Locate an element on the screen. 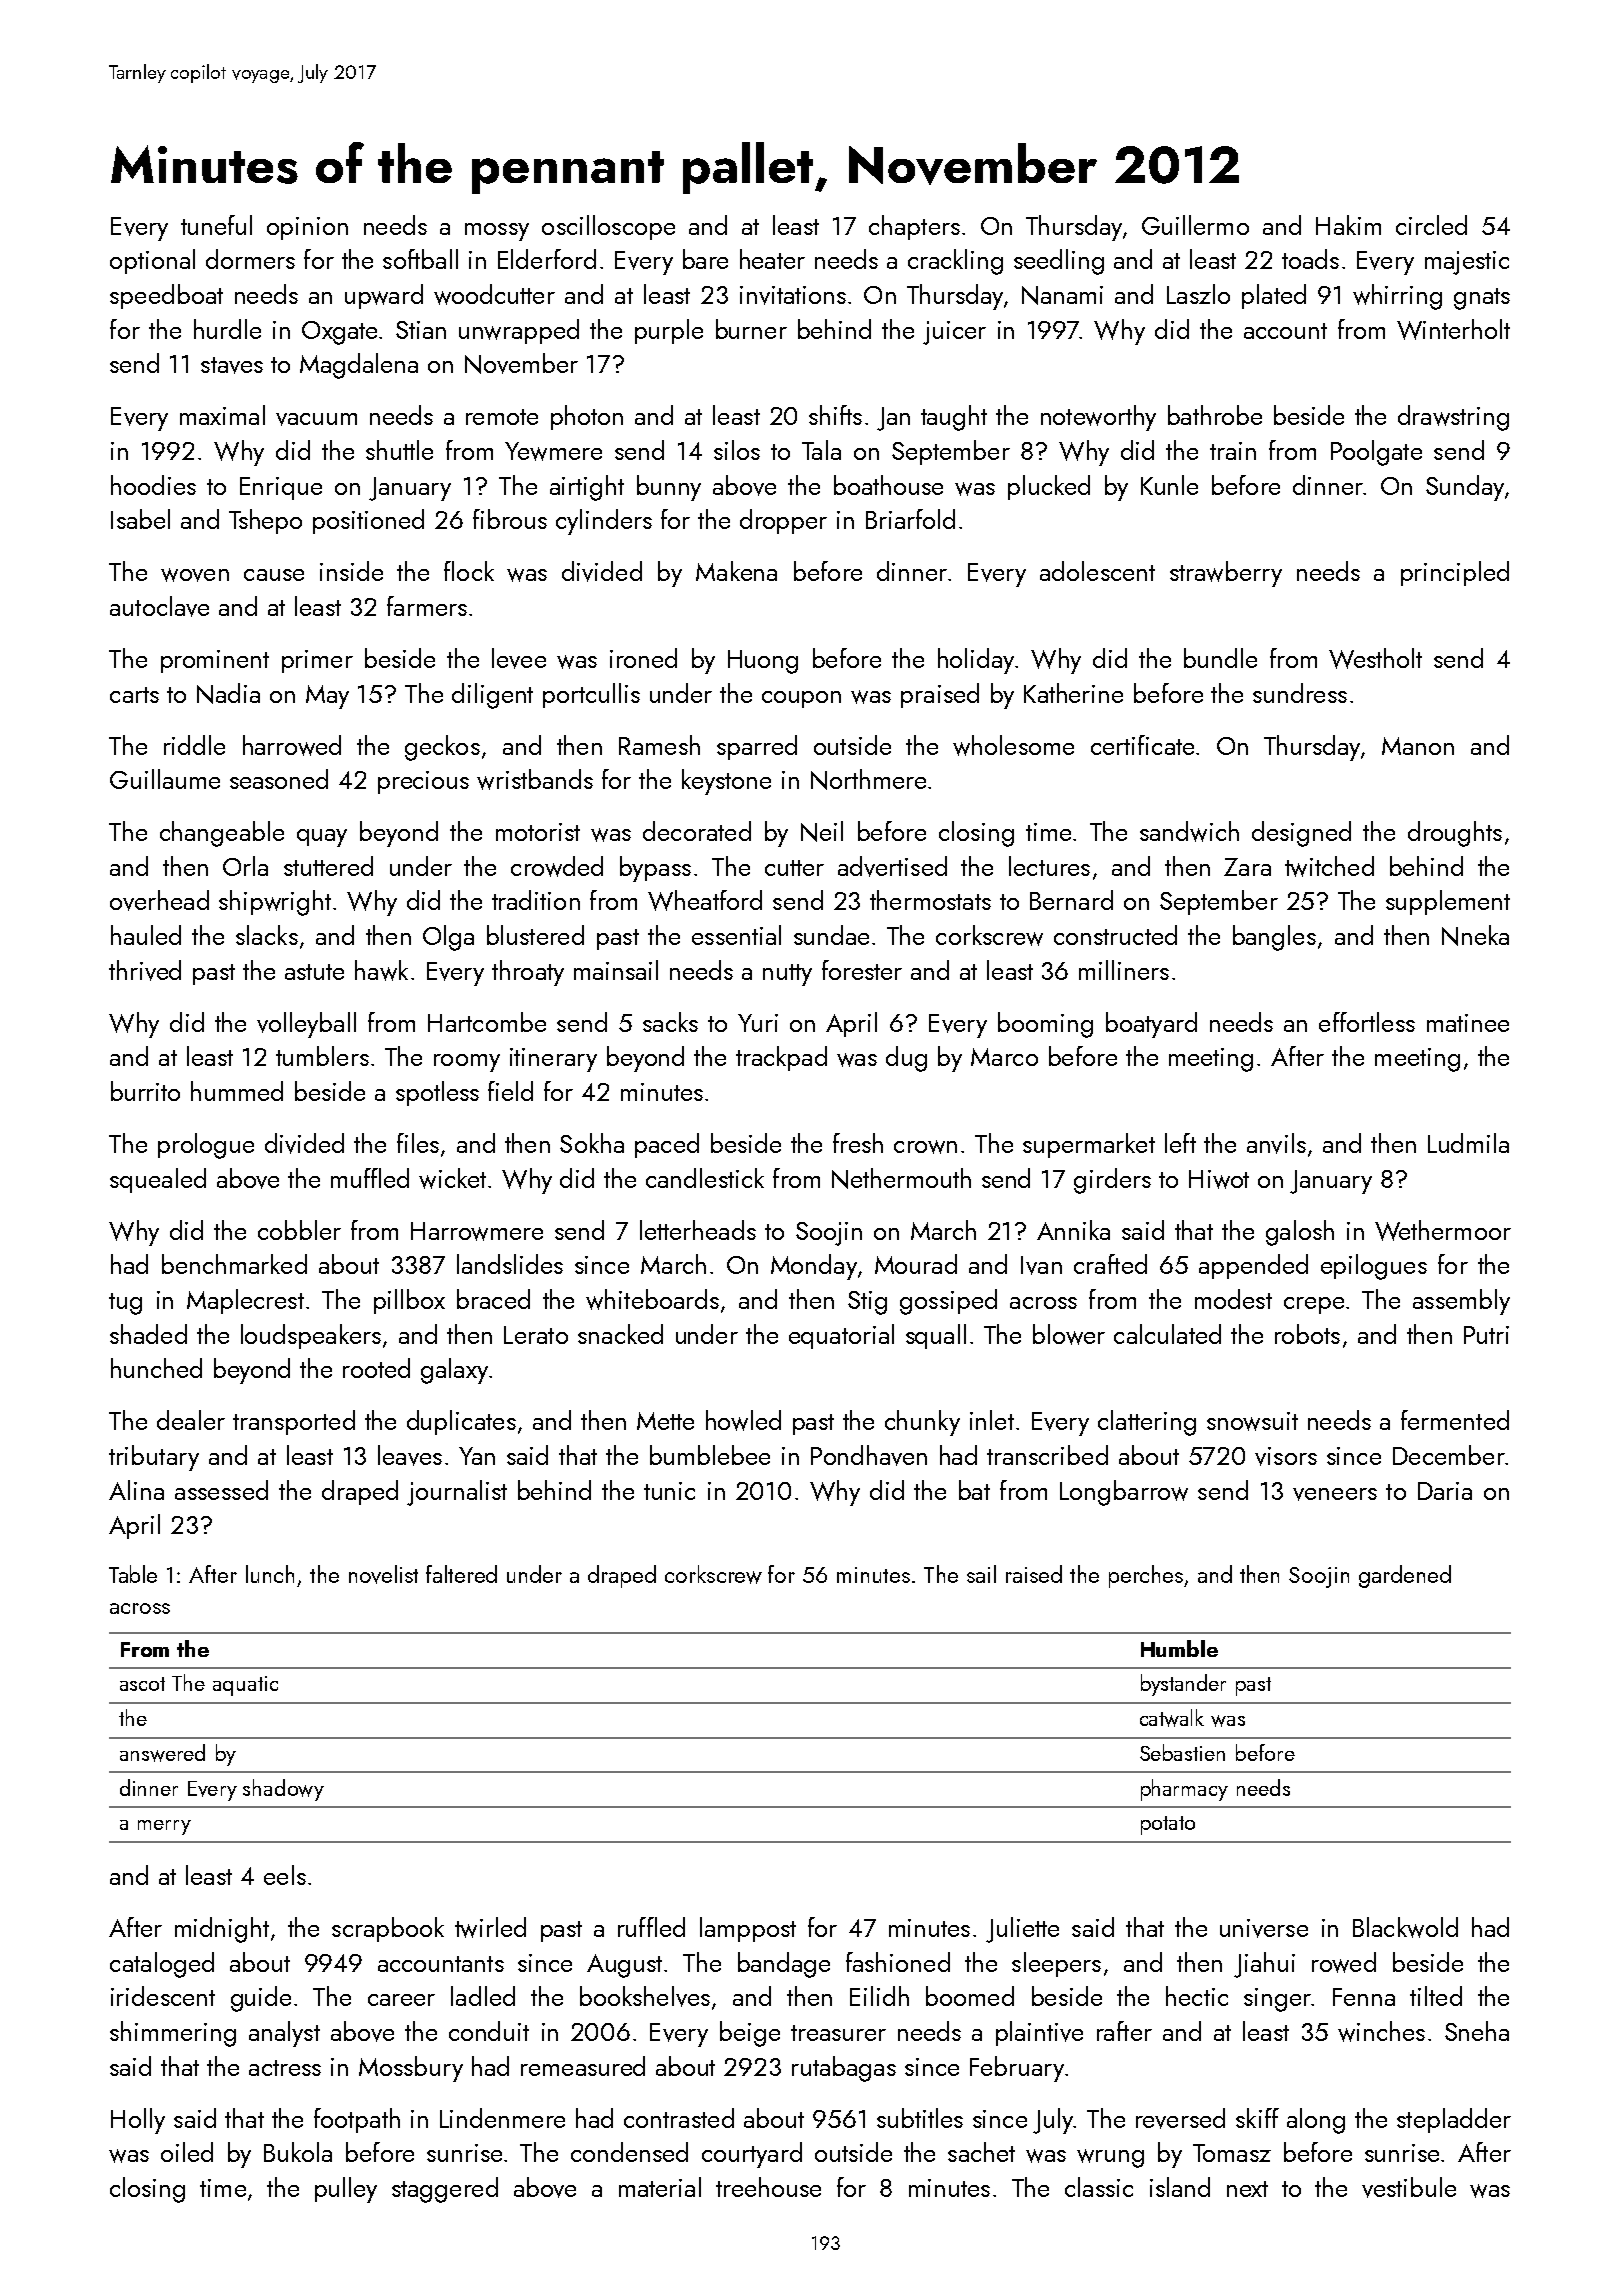 The width and height of the screenshot is (1620, 2292). guide is located at coordinates (261, 1999).
